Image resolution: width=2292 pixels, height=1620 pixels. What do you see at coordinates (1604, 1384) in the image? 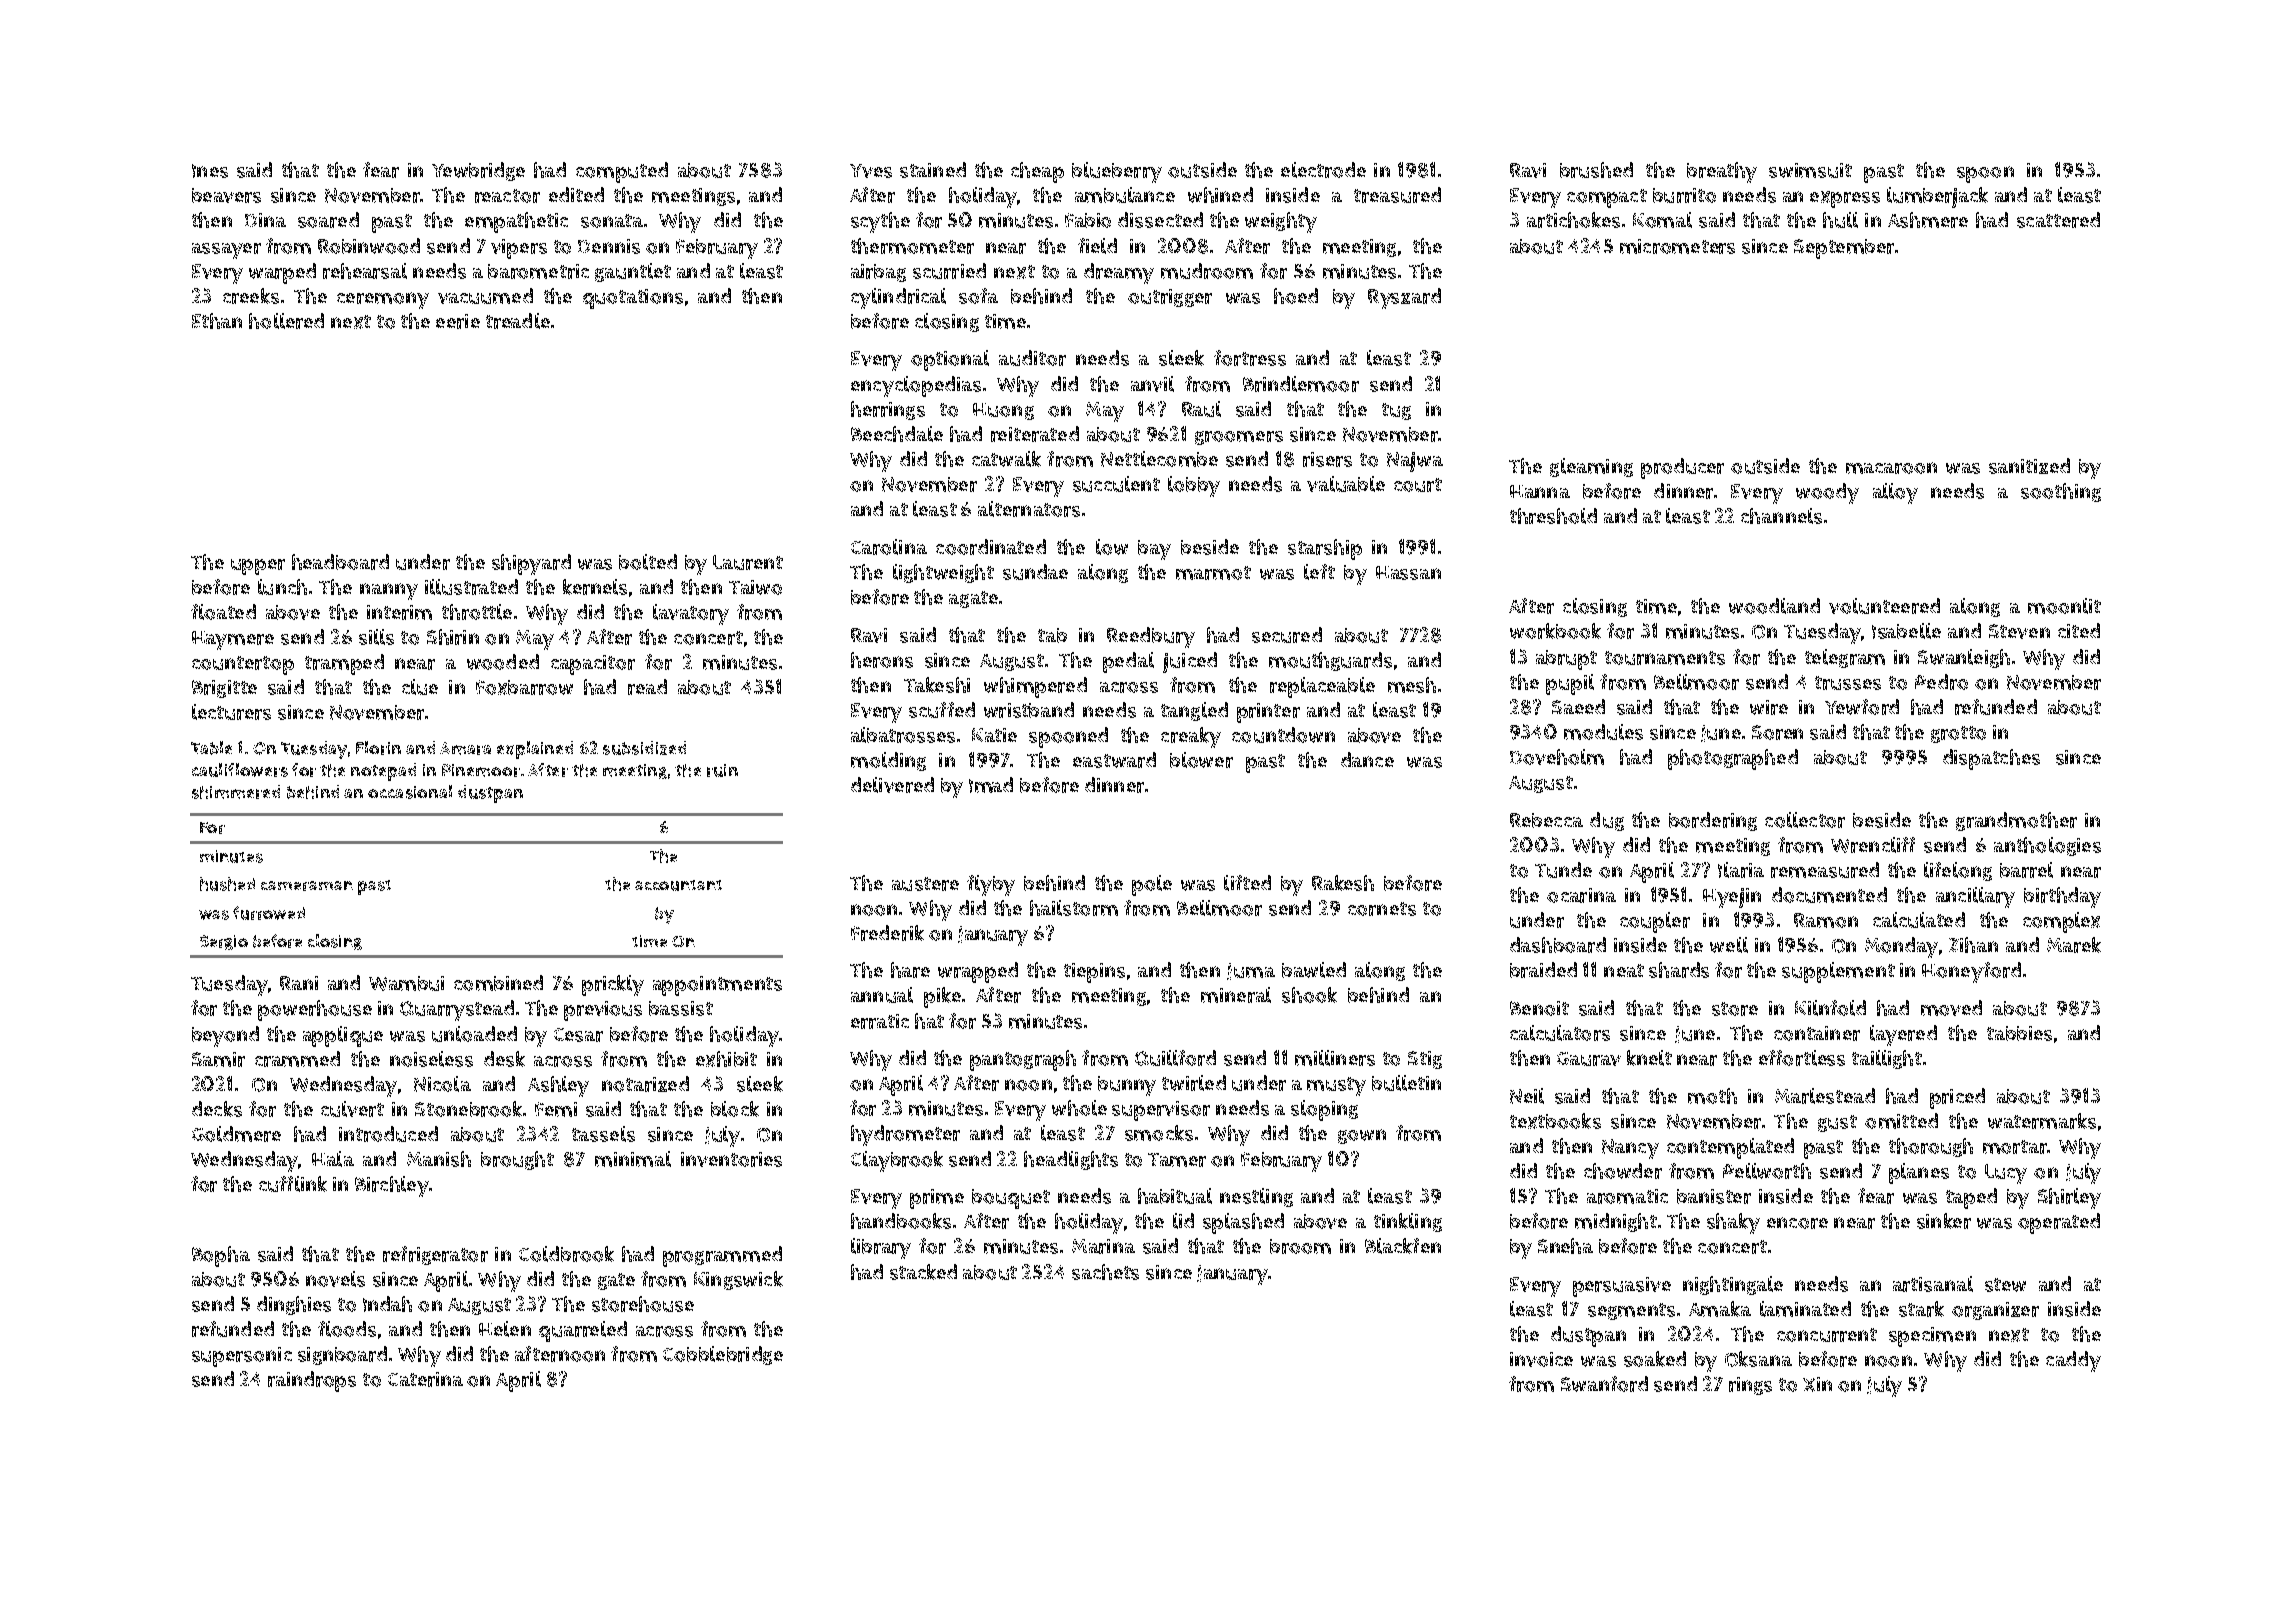
I see `Swanford` at bounding box center [1604, 1384].
